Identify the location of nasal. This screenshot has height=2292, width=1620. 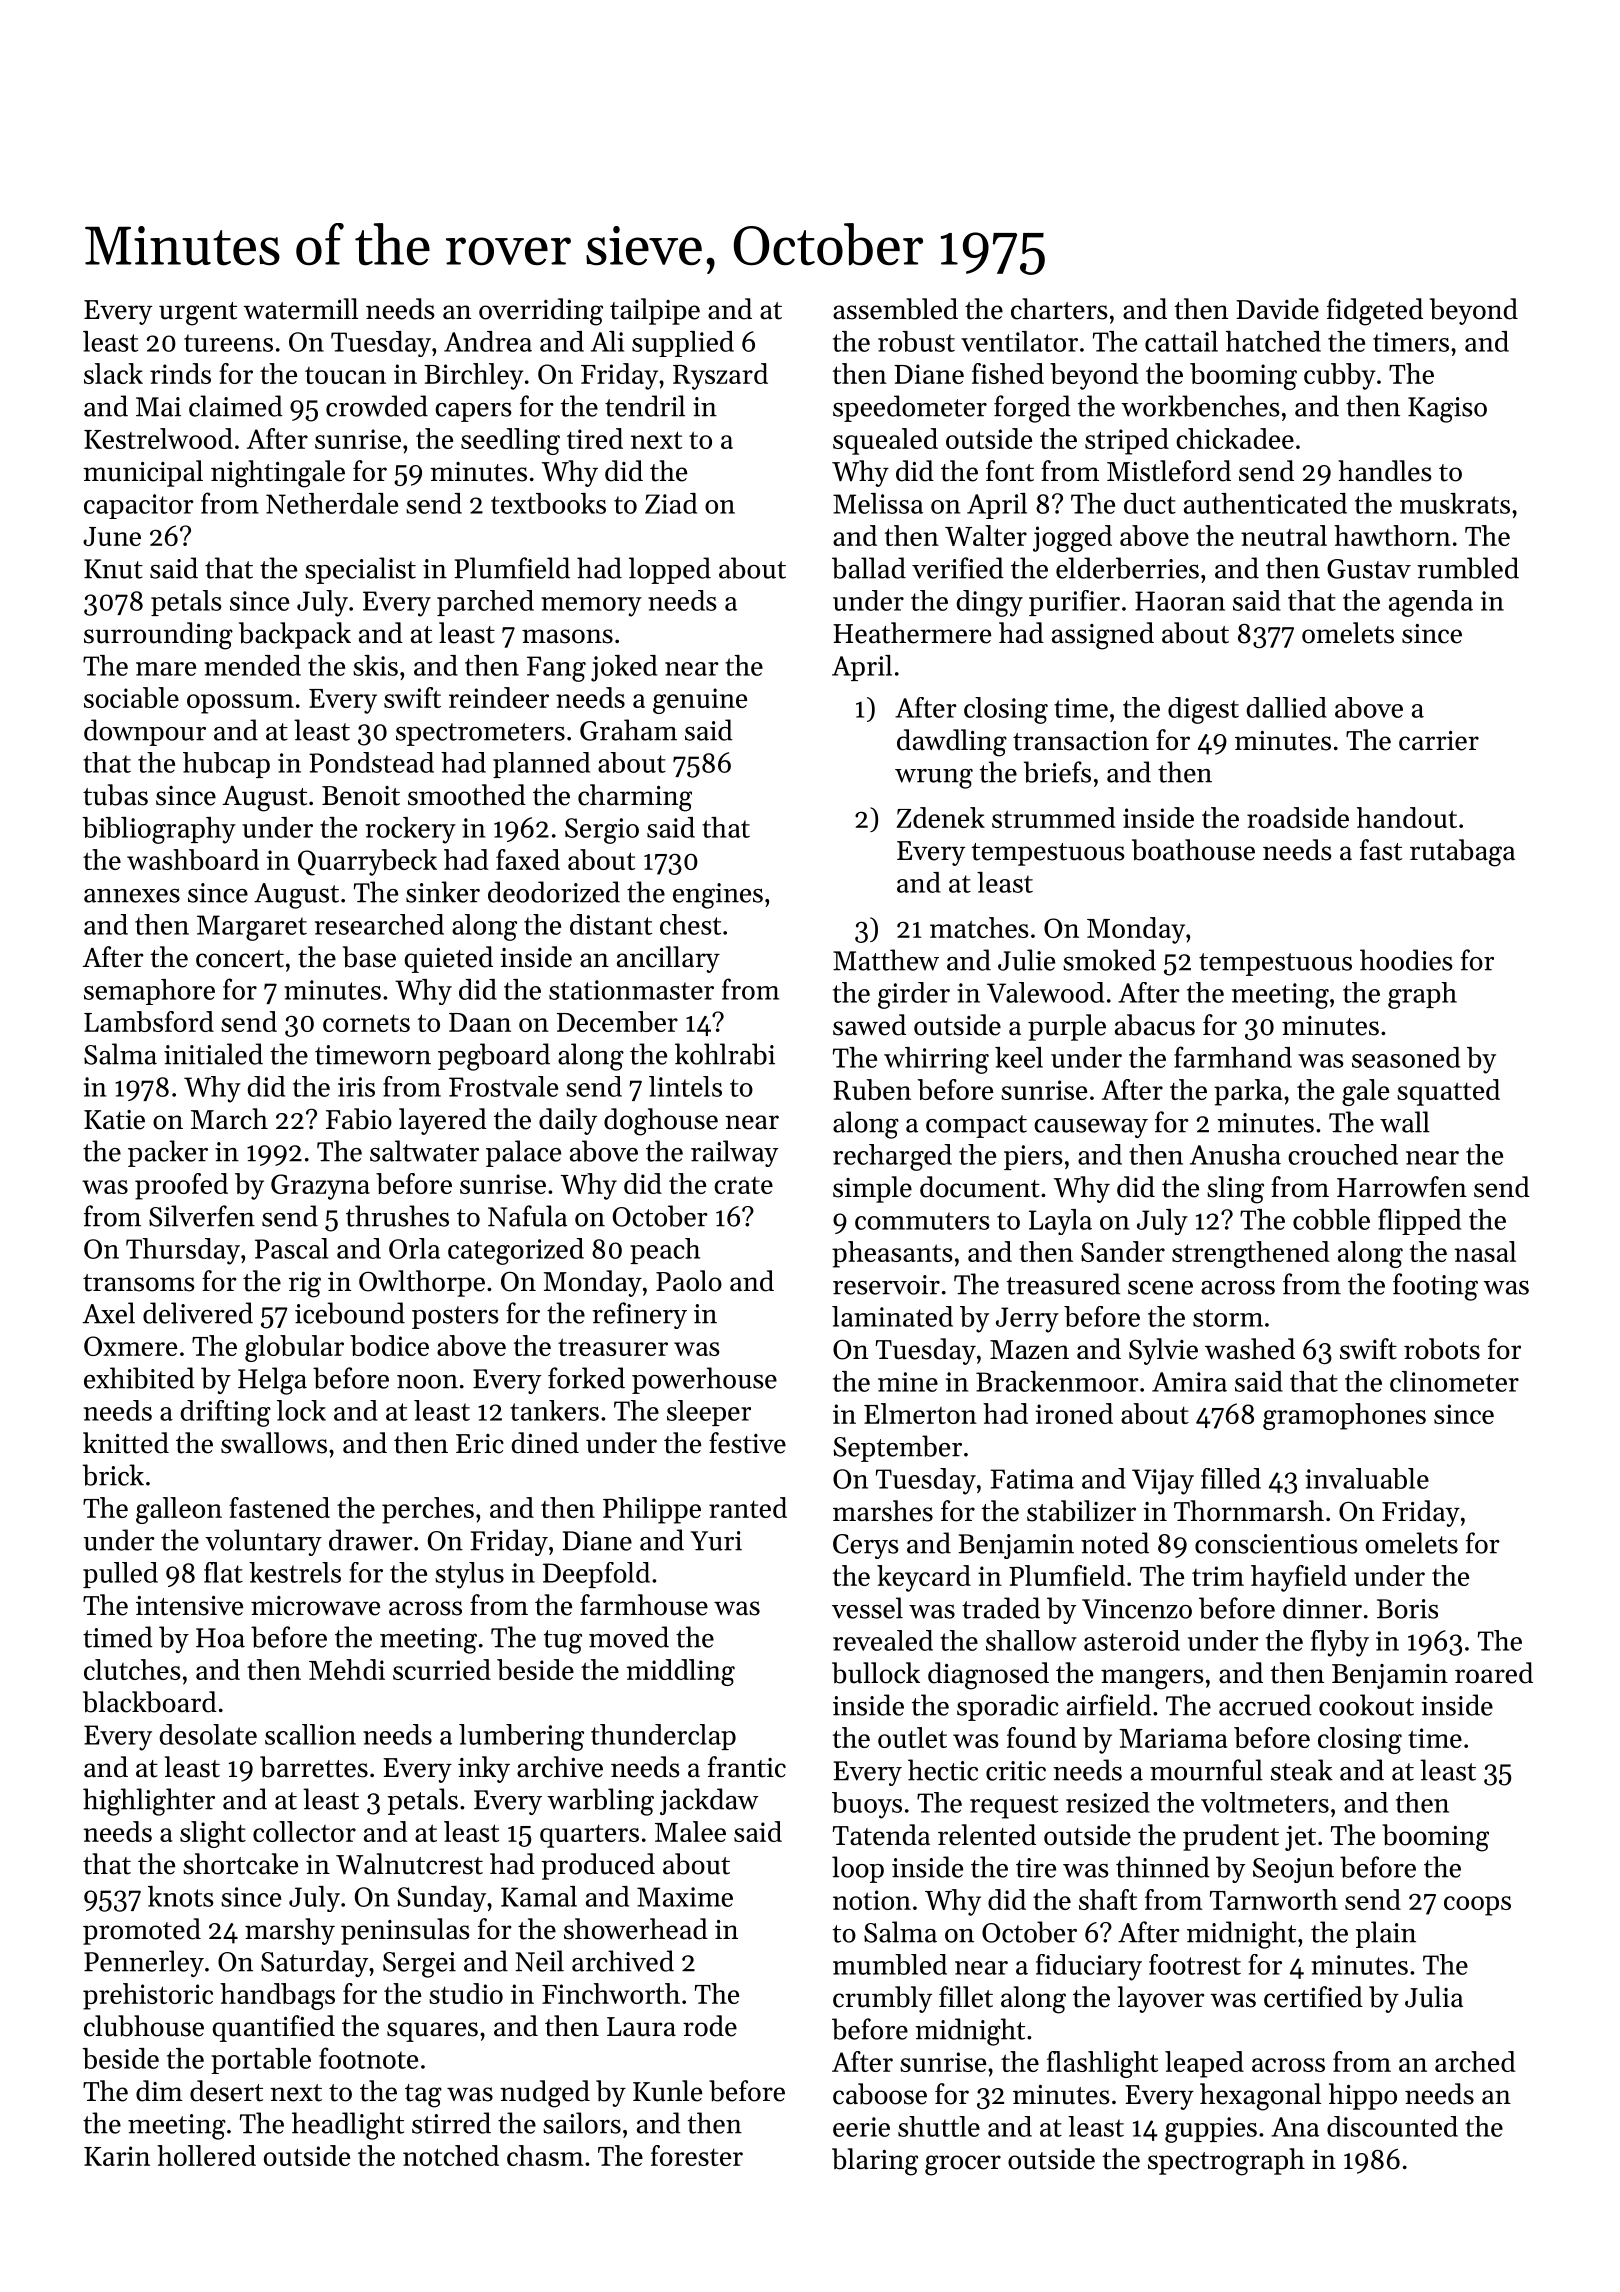
(1485, 1251).
